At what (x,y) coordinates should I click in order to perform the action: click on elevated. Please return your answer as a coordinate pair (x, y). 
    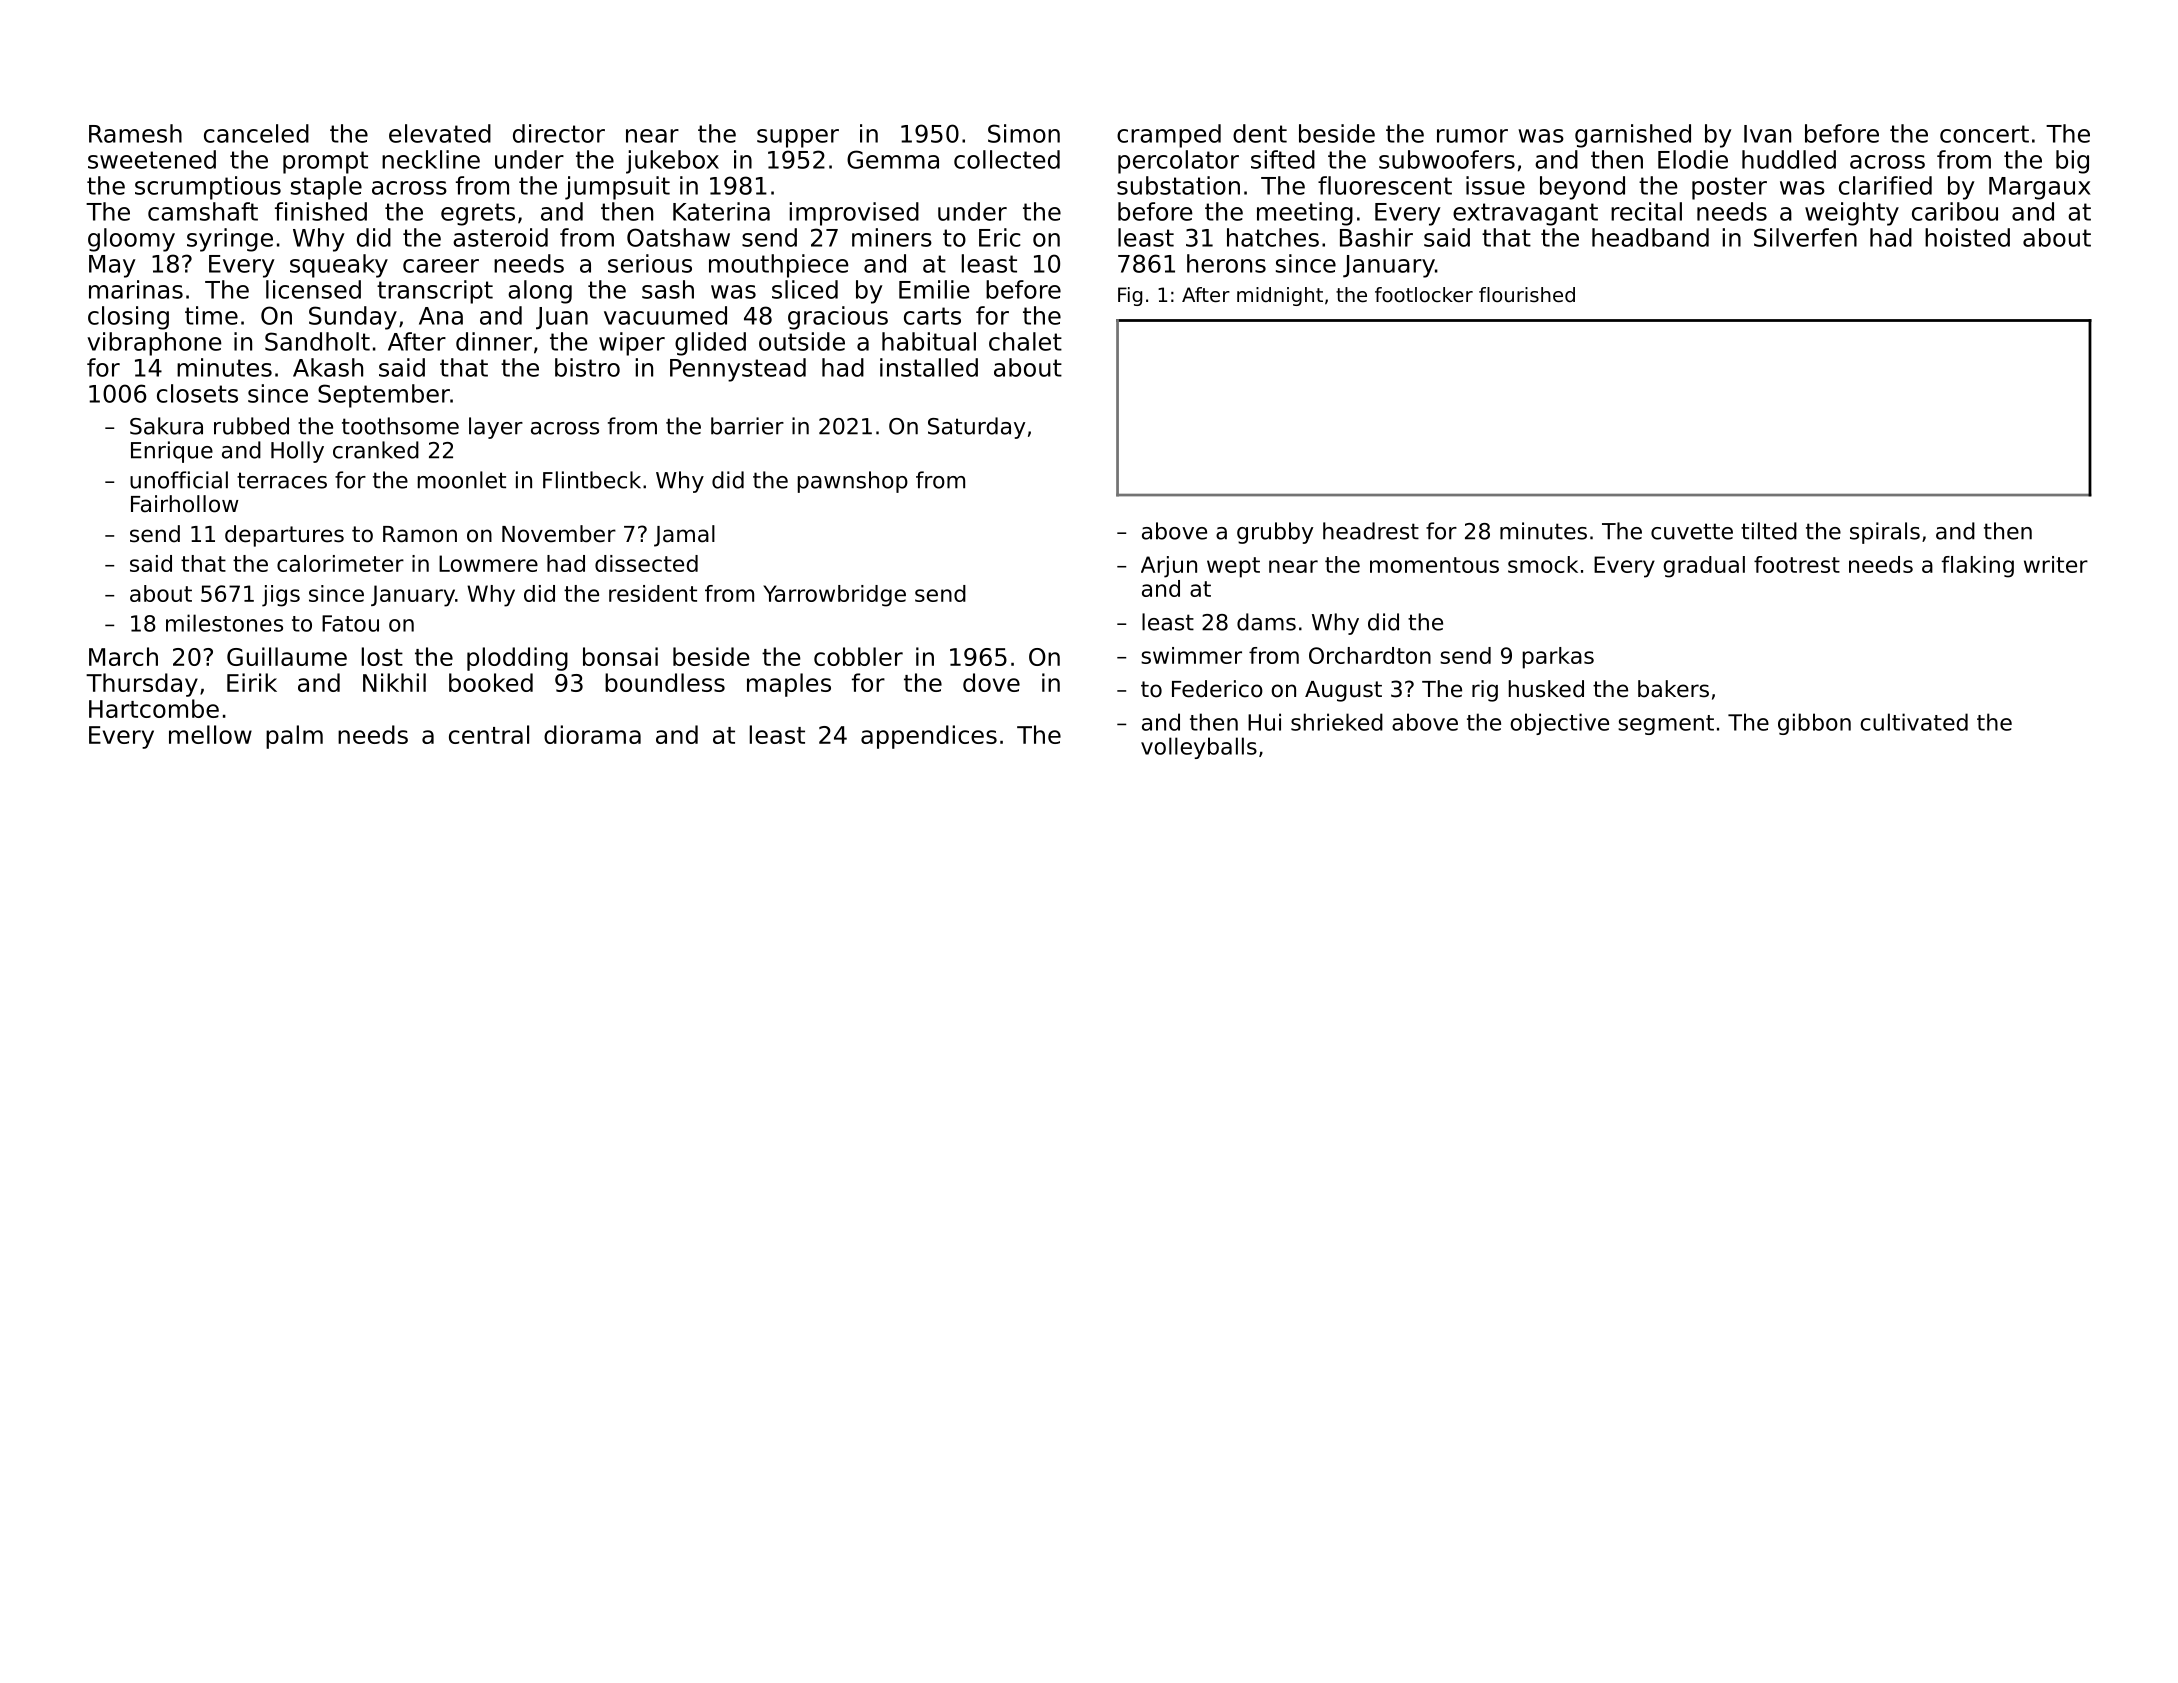
    Looking at the image, I should click on (440, 133).
